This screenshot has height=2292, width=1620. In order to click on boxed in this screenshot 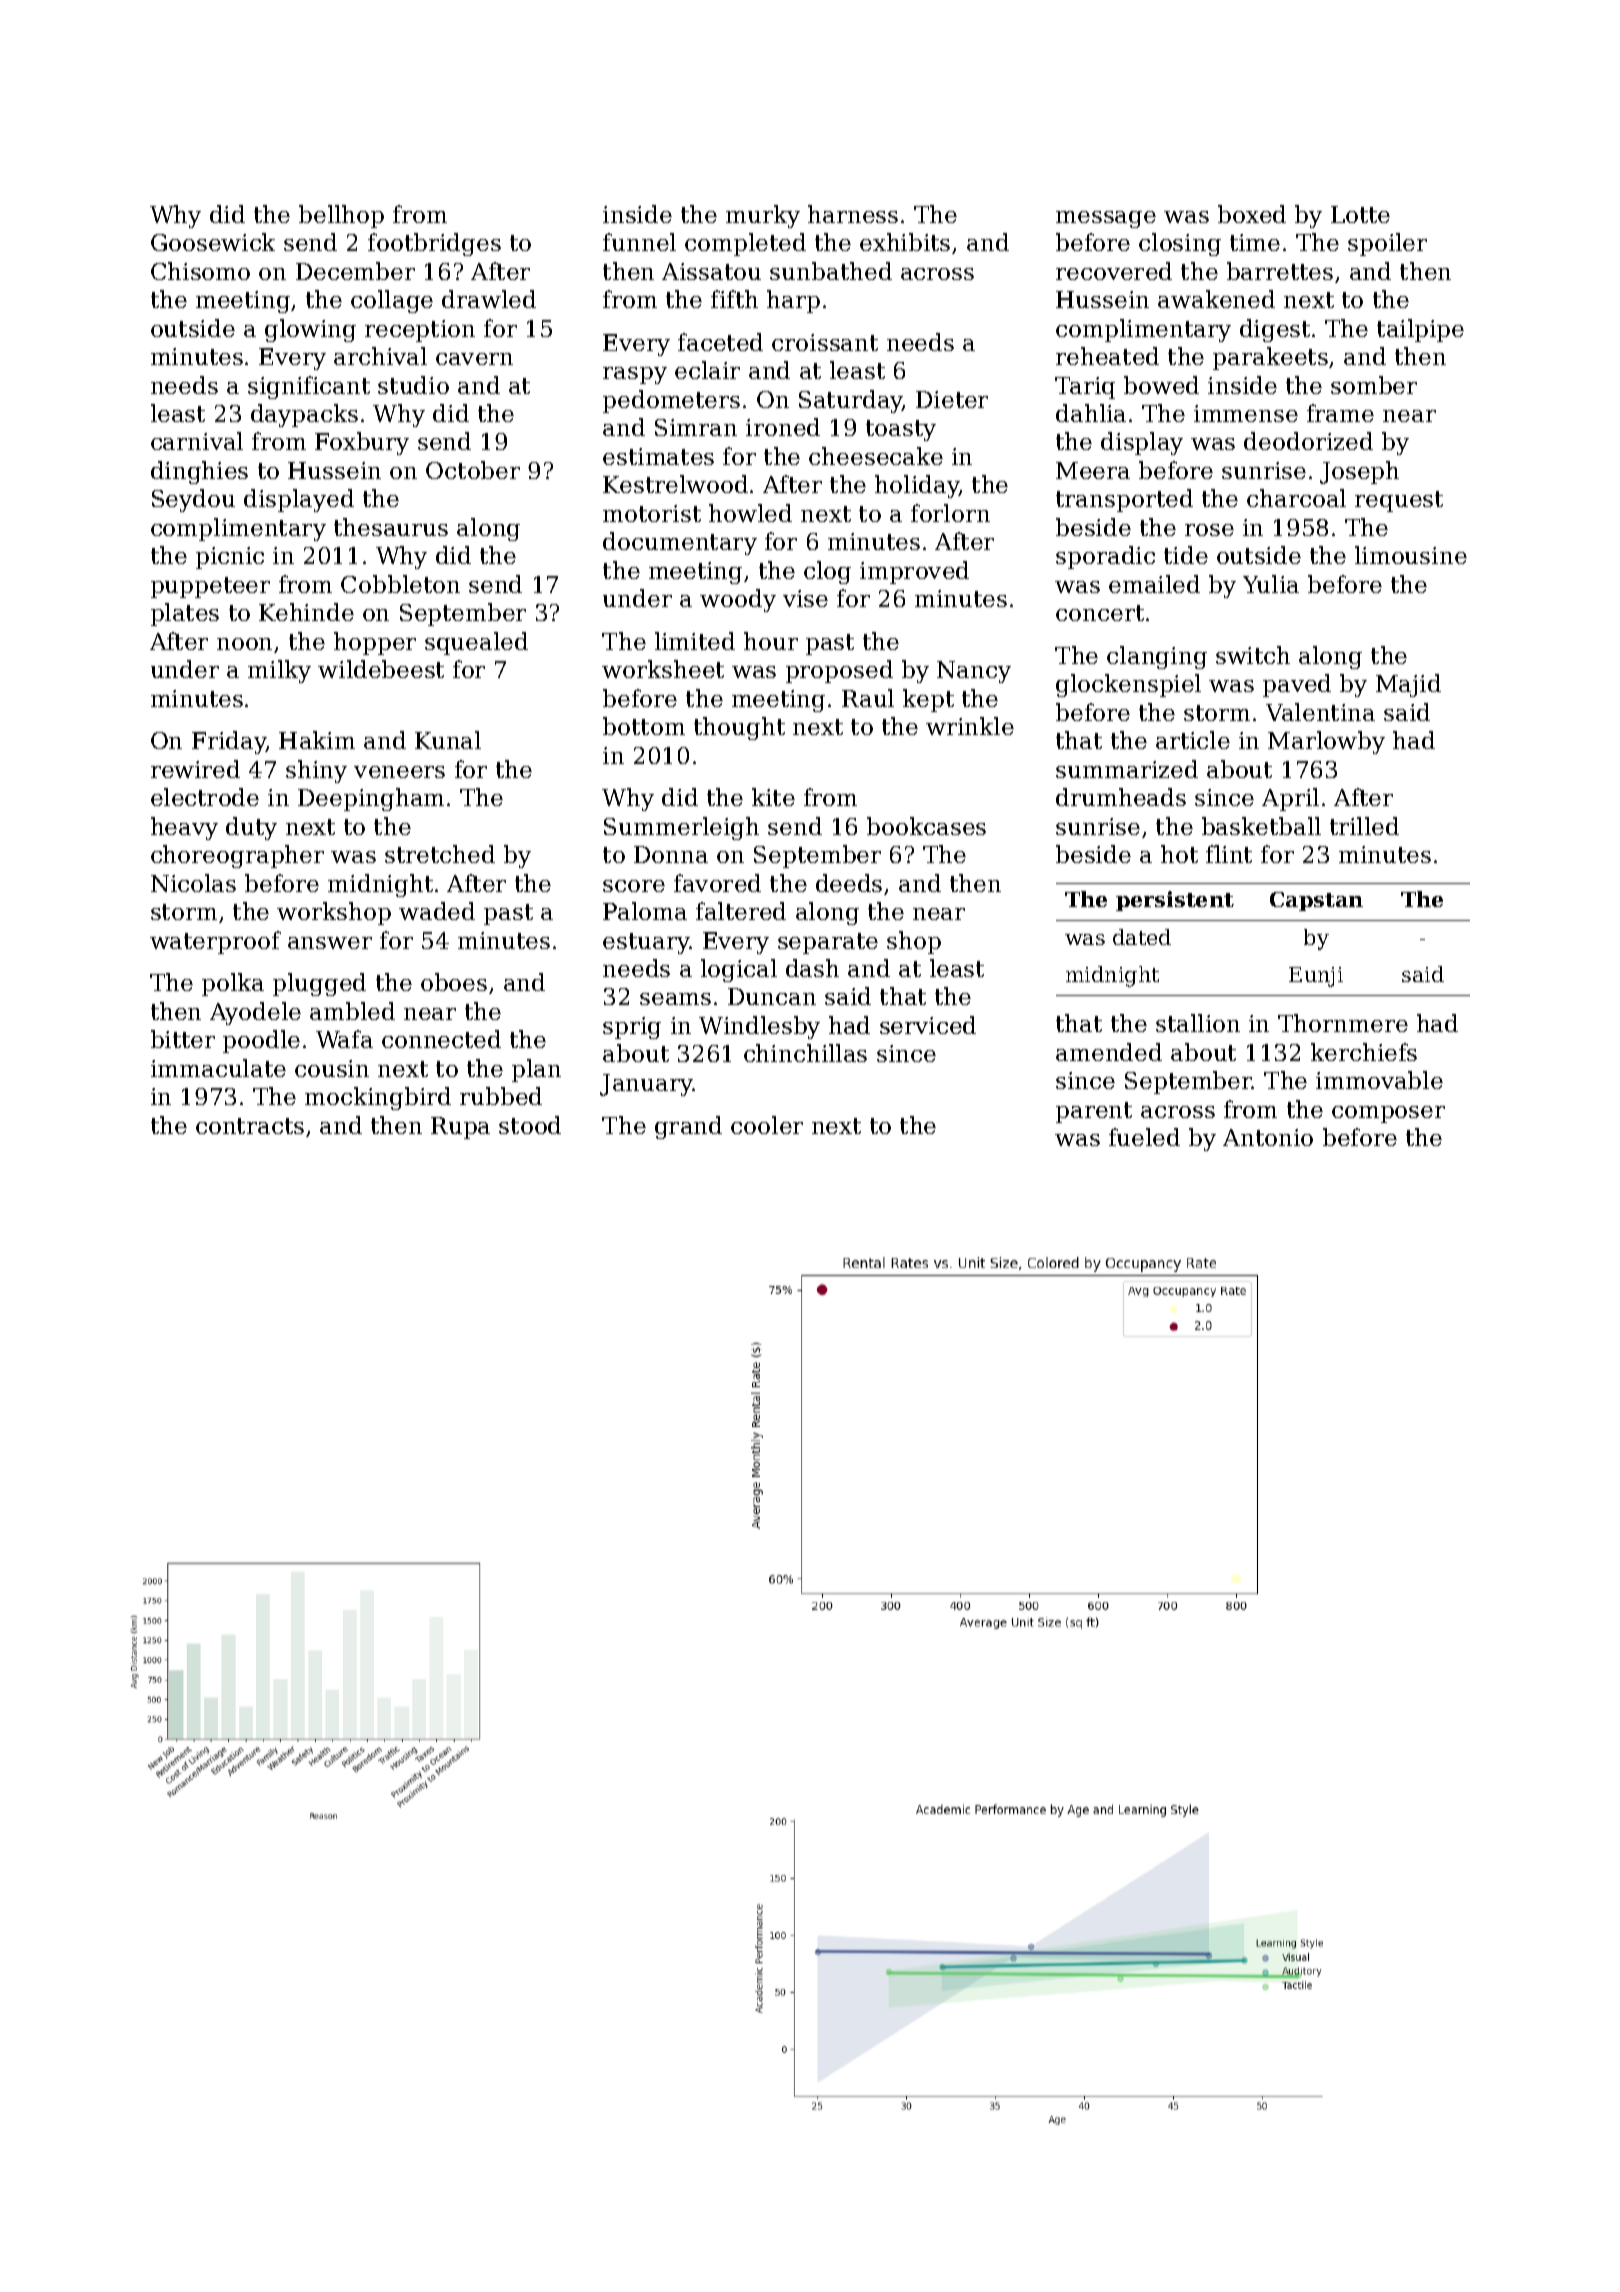, I will do `click(1252, 214)`.
